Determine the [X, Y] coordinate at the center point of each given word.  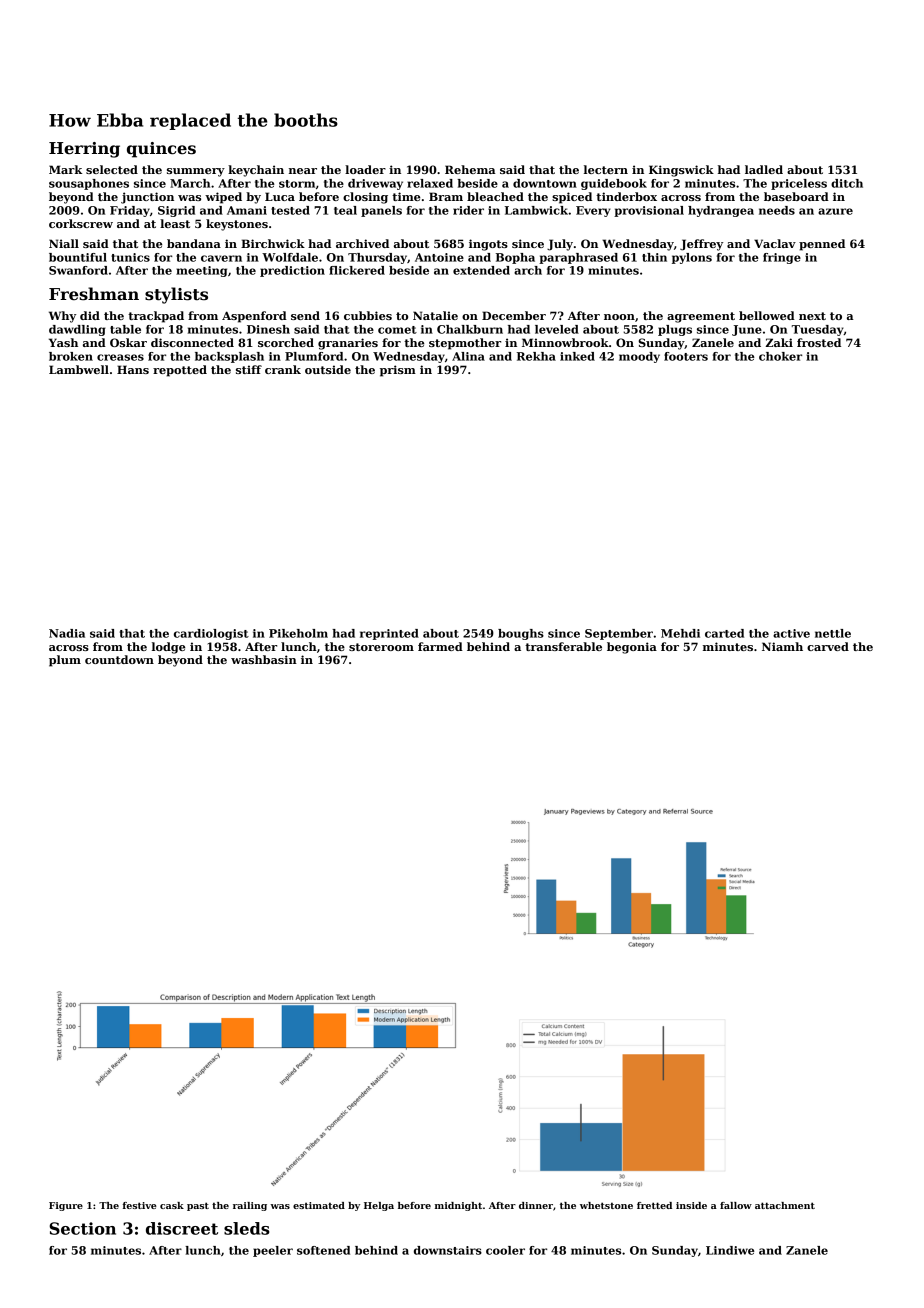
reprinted [389, 634]
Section [82, 1228]
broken [71, 356]
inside [691, 1205]
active [791, 633]
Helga [379, 1206]
